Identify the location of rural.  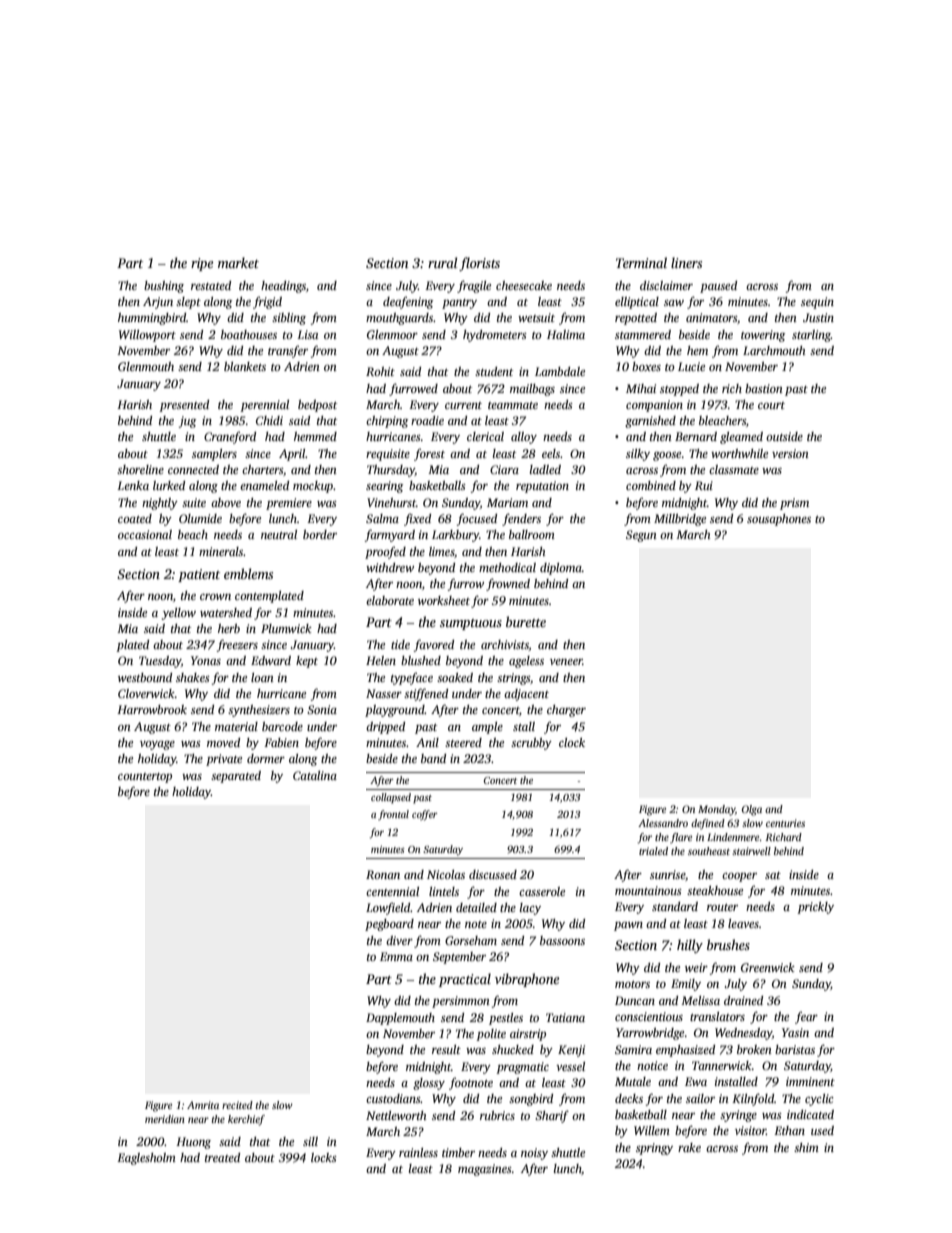
(442, 262).
